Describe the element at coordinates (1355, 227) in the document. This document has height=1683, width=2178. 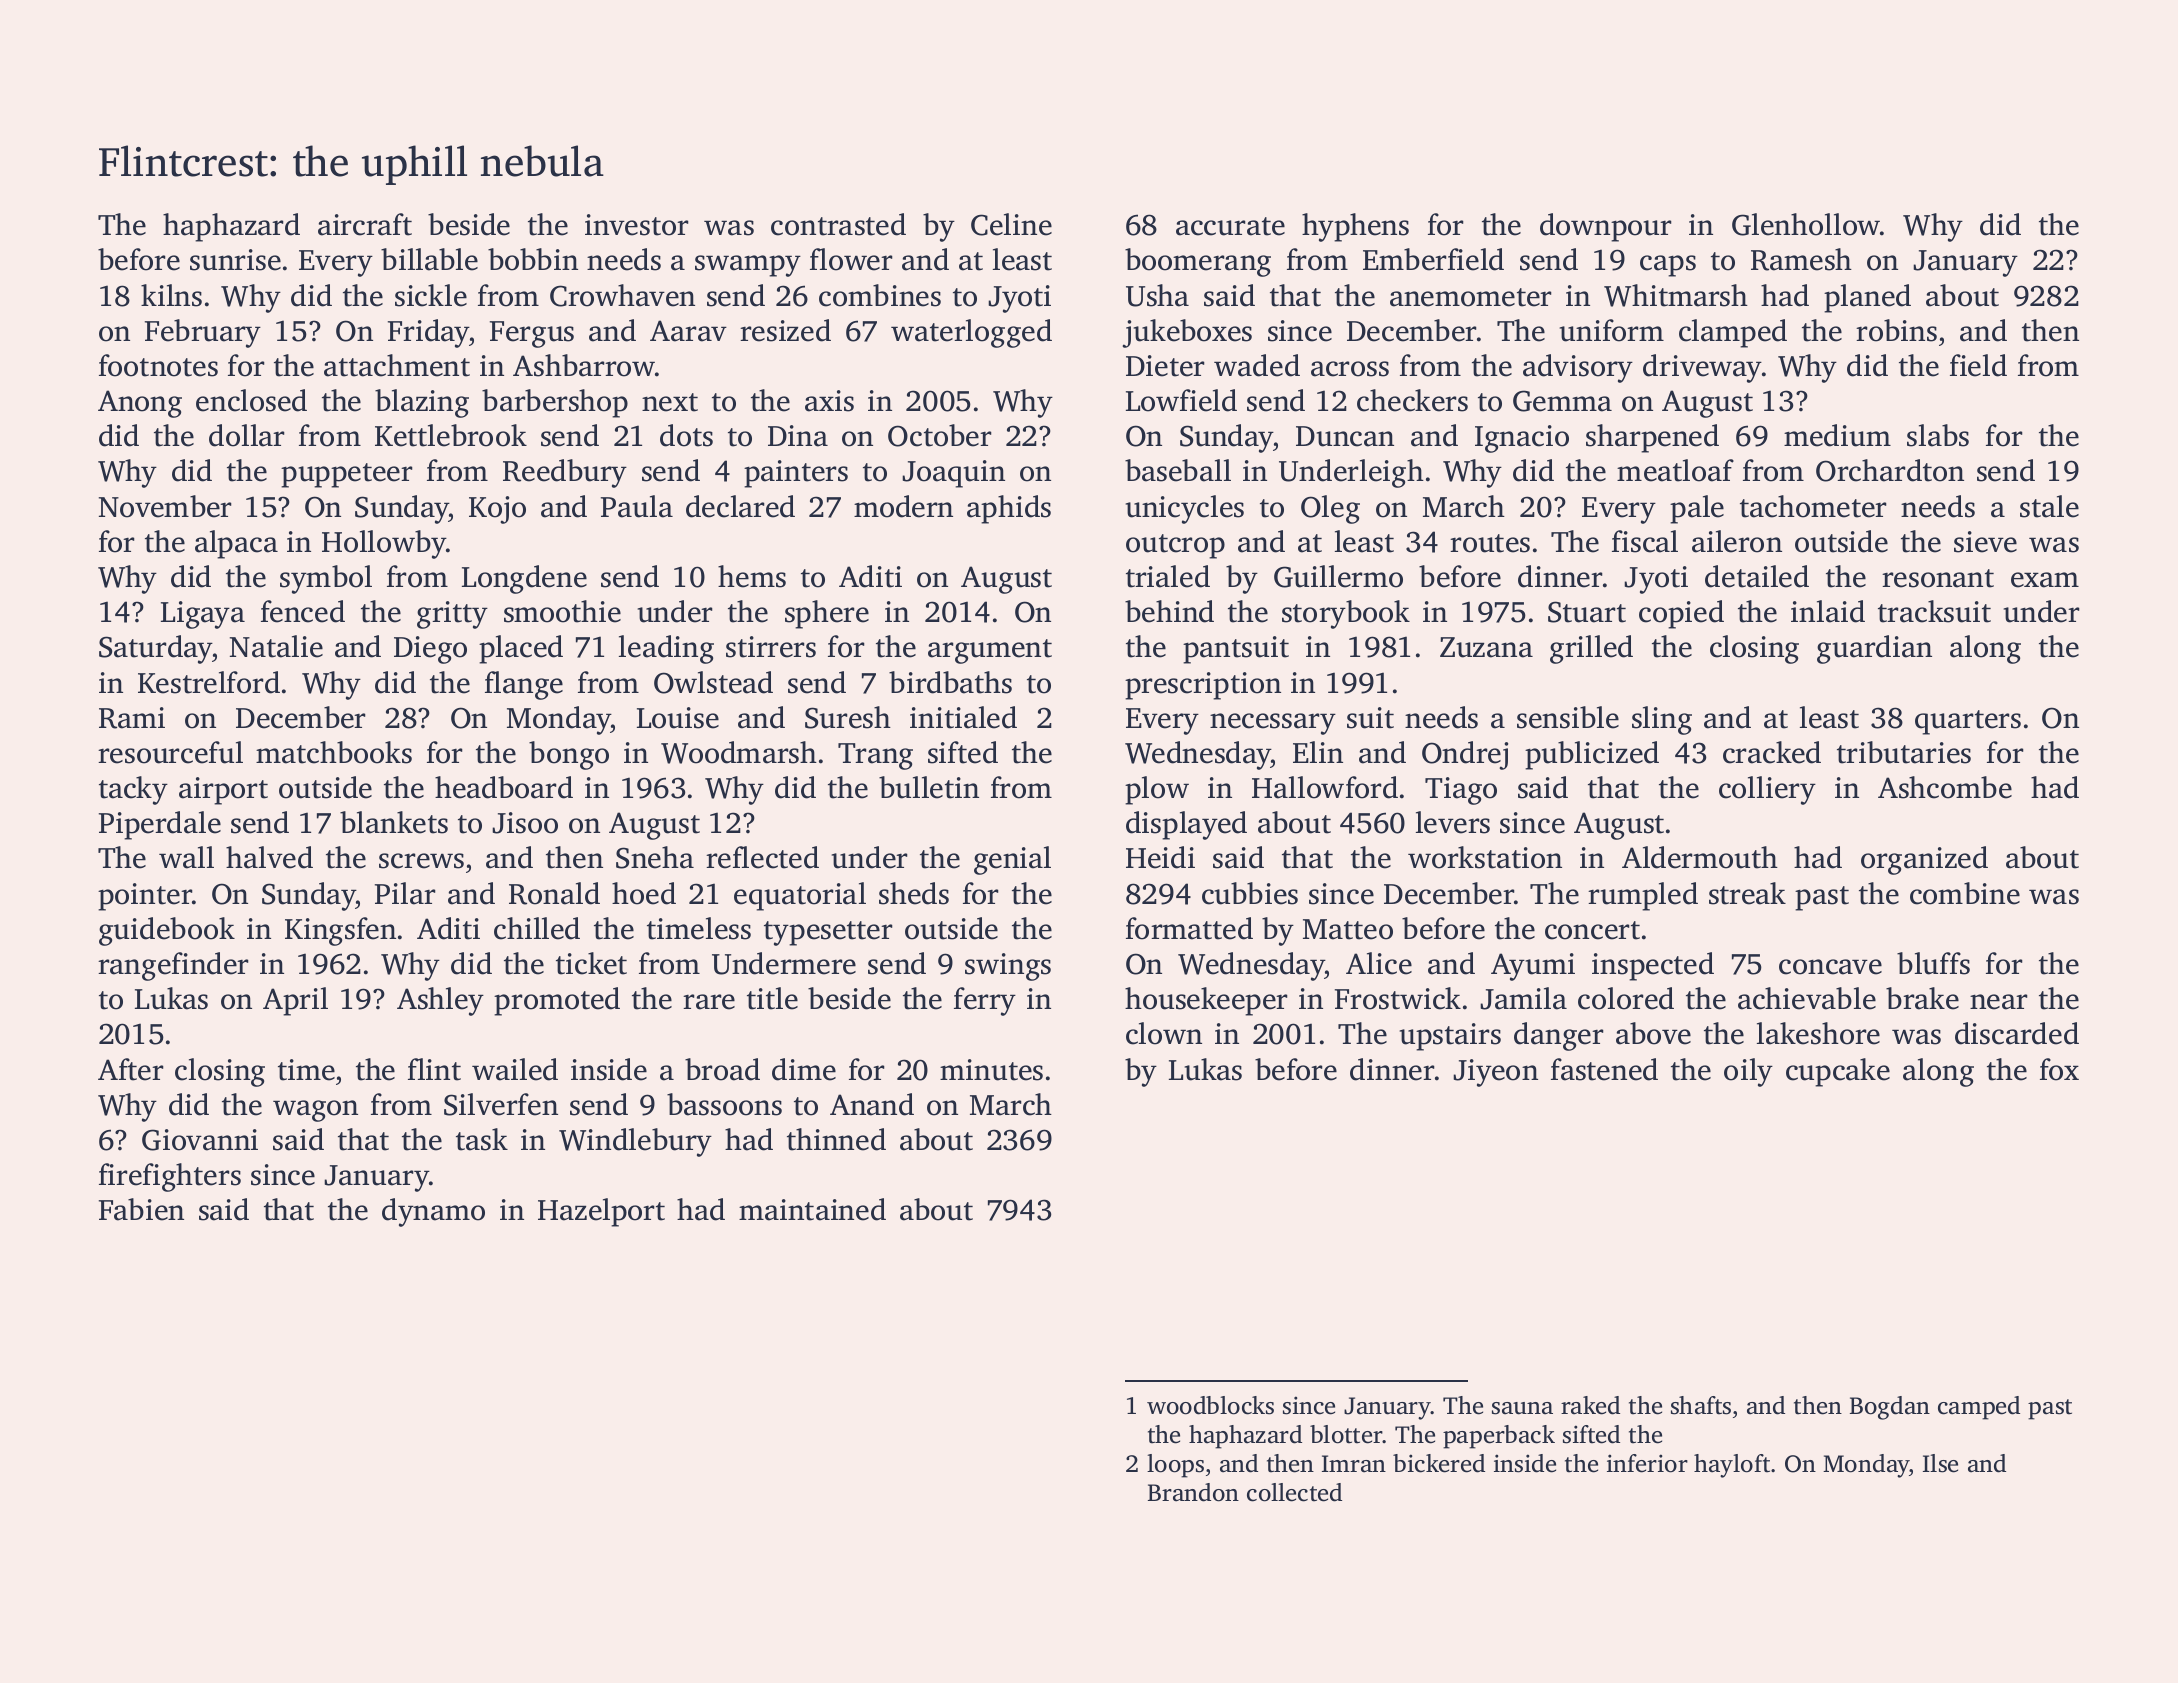
I see `hyphens` at that location.
